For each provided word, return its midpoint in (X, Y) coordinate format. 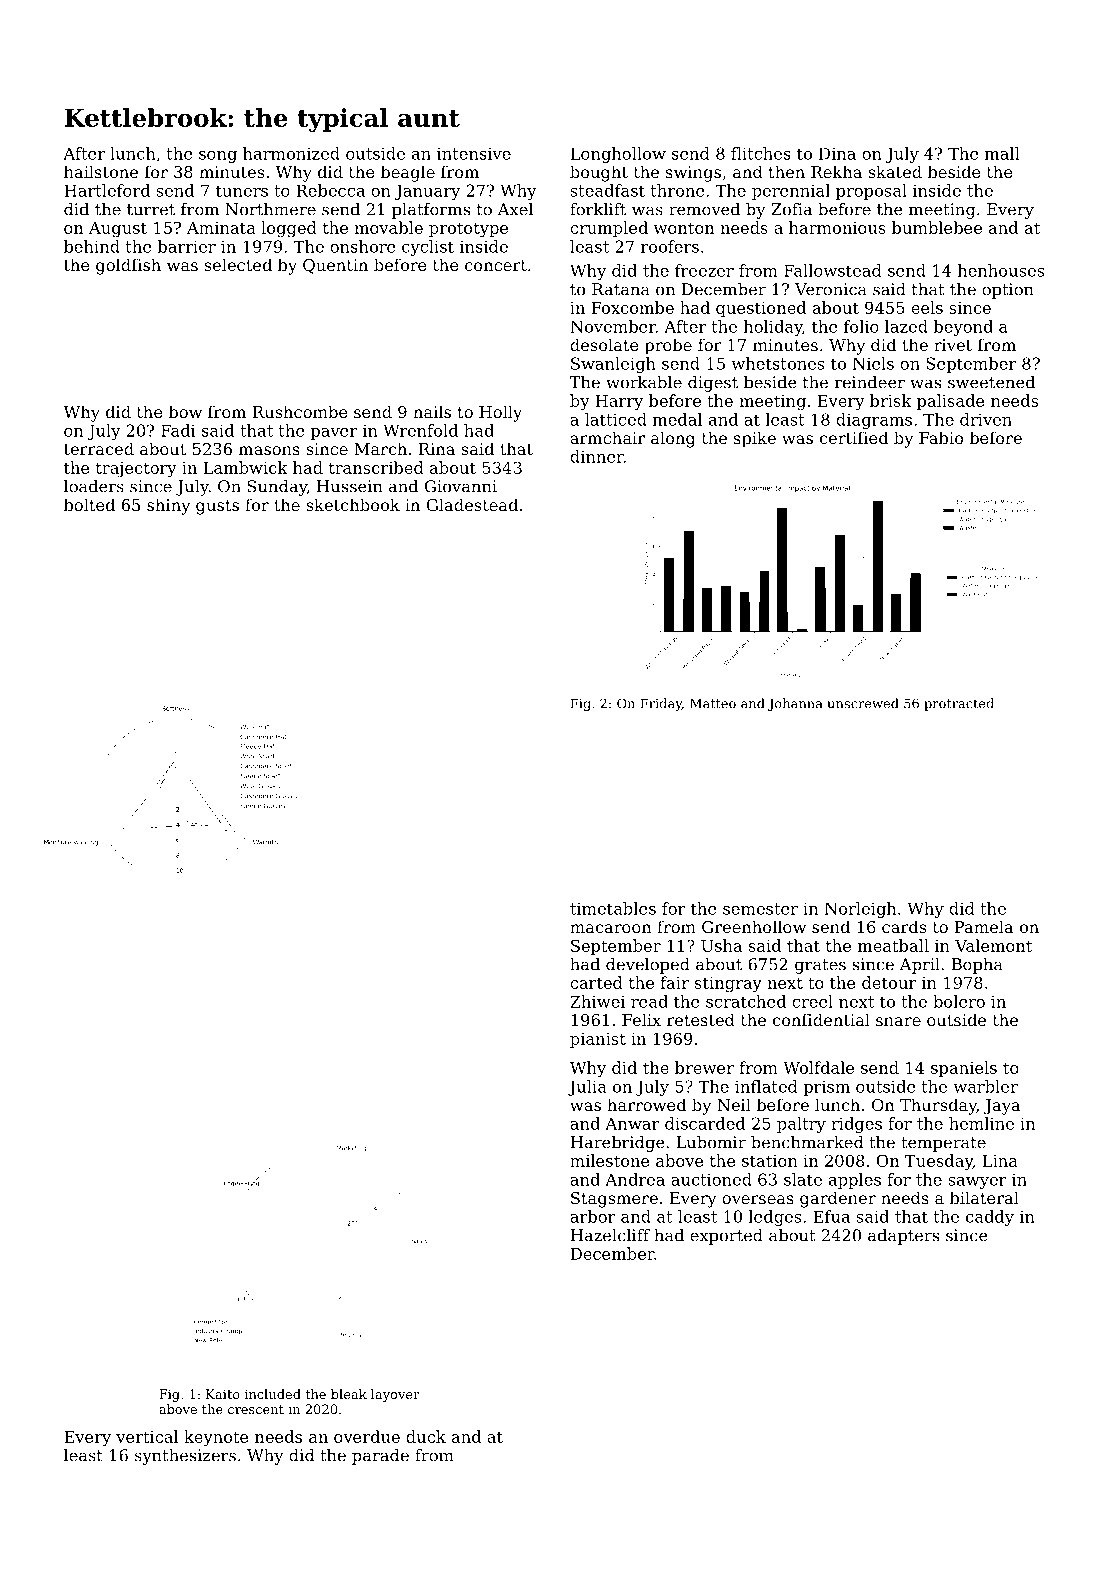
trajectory (136, 470)
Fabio (941, 437)
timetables (613, 908)
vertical (147, 1436)
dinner (597, 456)
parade (380, 1457)
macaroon (611, 928)
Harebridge (618, 1144)
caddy (990, 1218)
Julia (587, 1088)
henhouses (1001, 270)
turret (151, 210)
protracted (959, 704)
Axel (515, 209)
